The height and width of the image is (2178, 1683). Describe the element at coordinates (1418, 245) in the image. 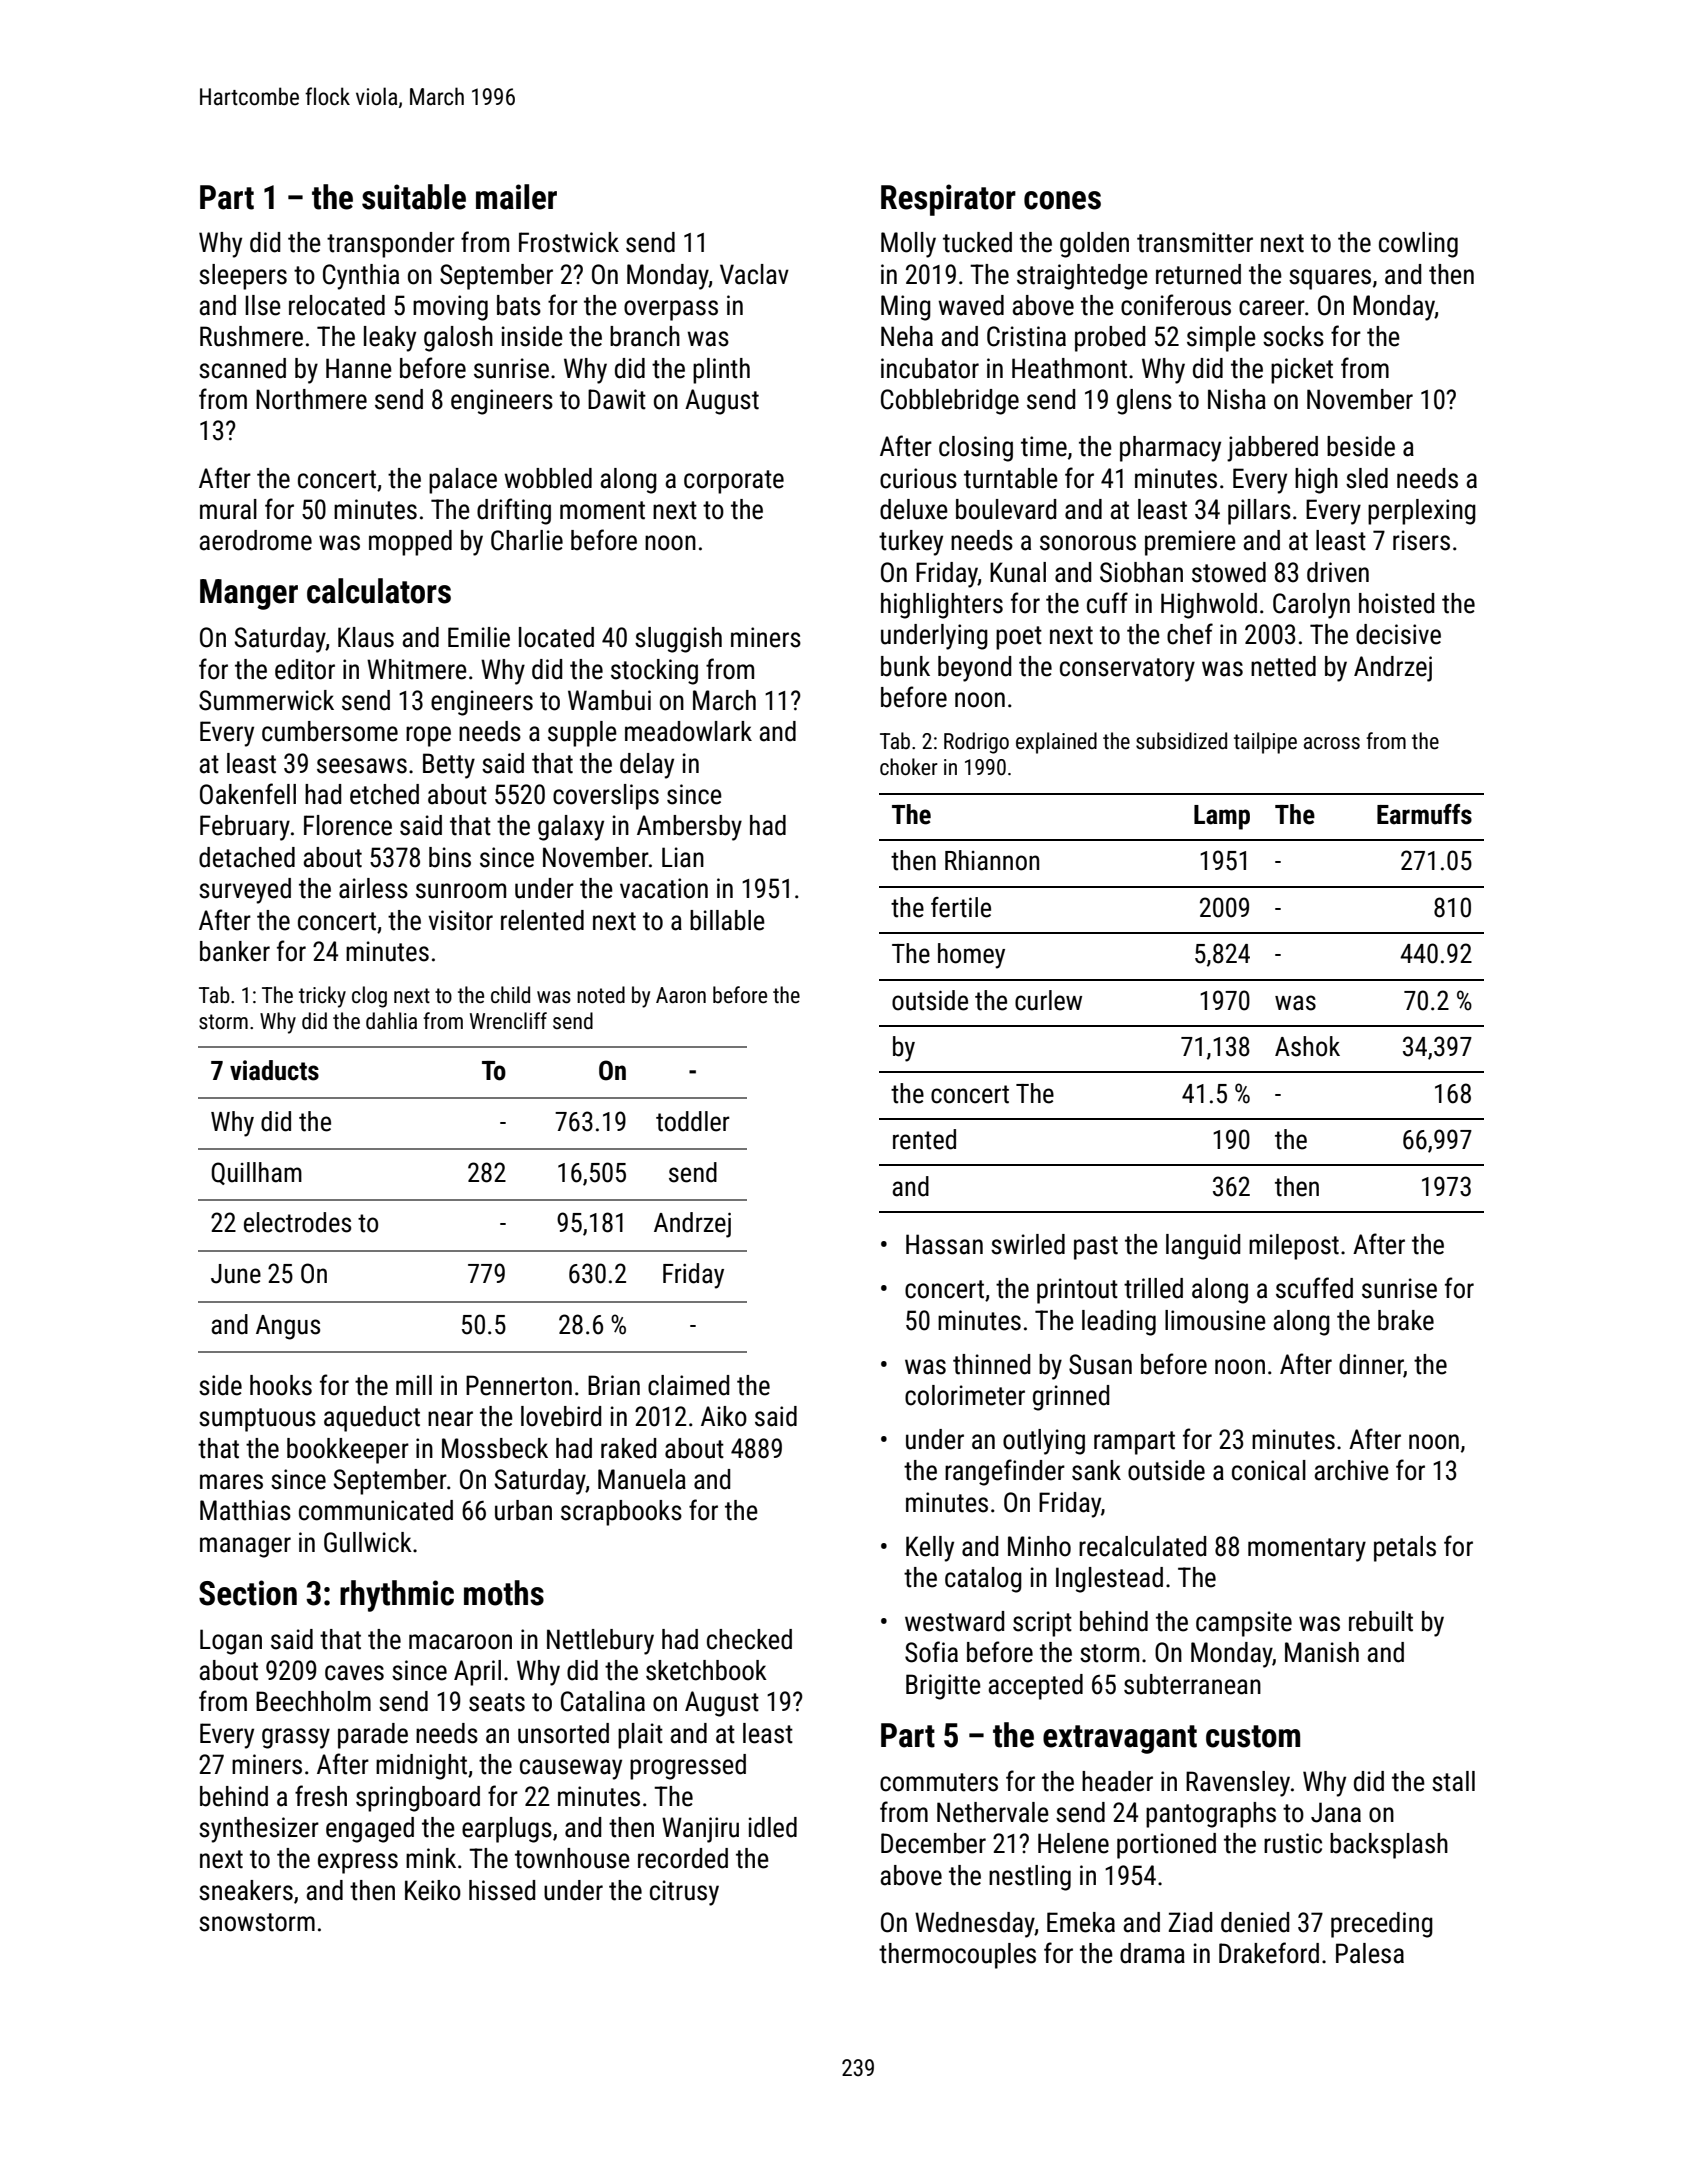

I see `cowling` at that location.
